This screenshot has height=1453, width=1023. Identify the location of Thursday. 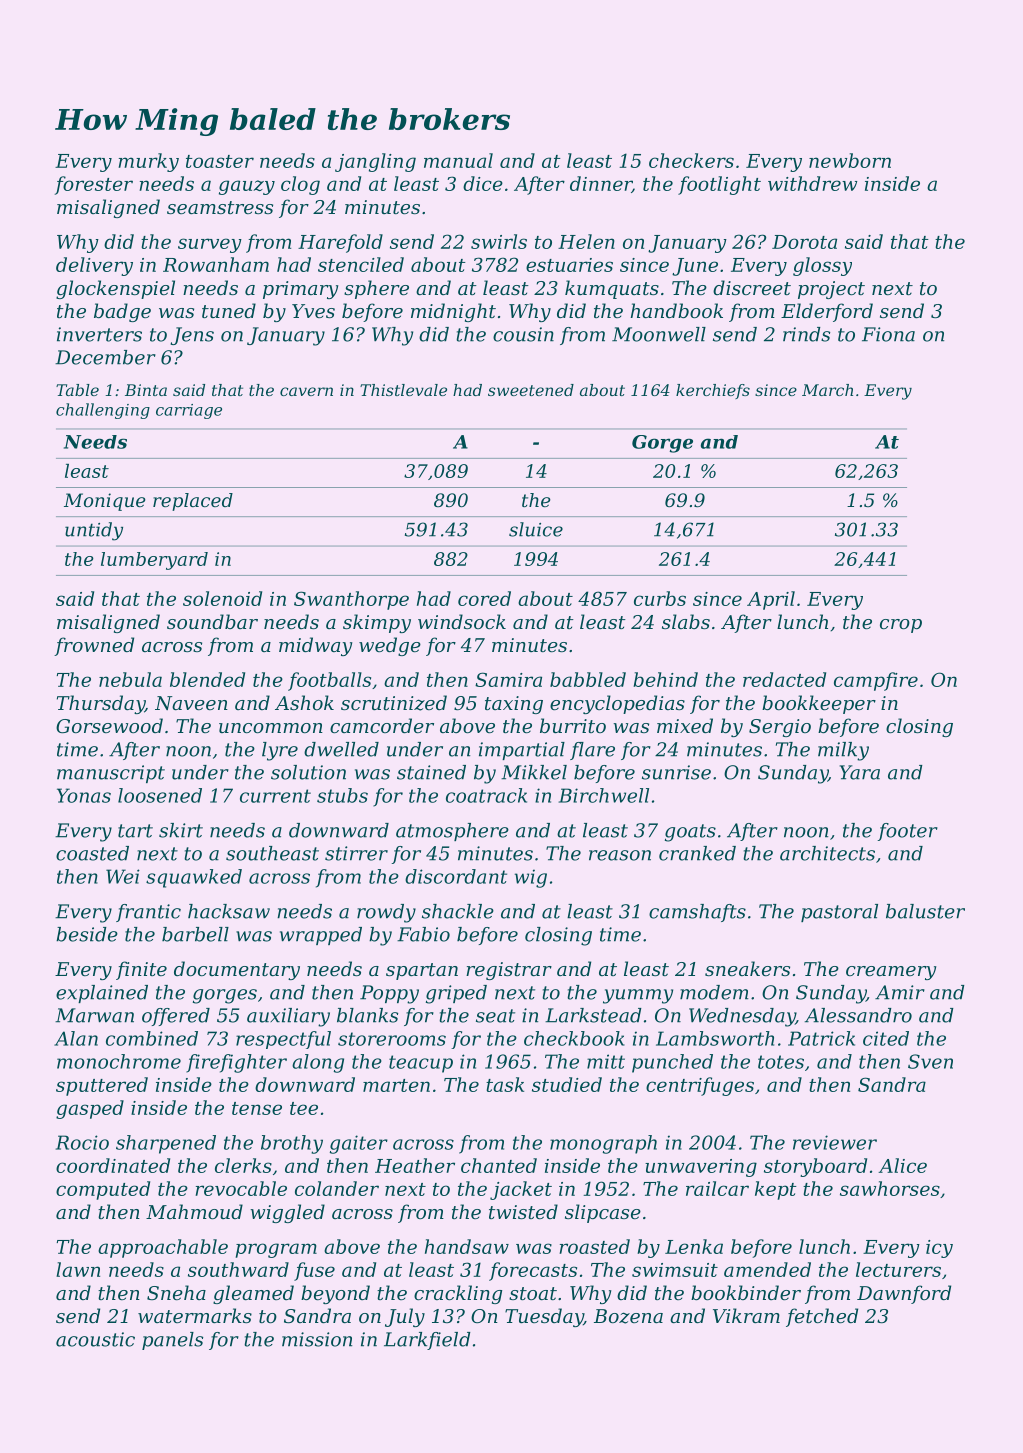
(101, 704).
